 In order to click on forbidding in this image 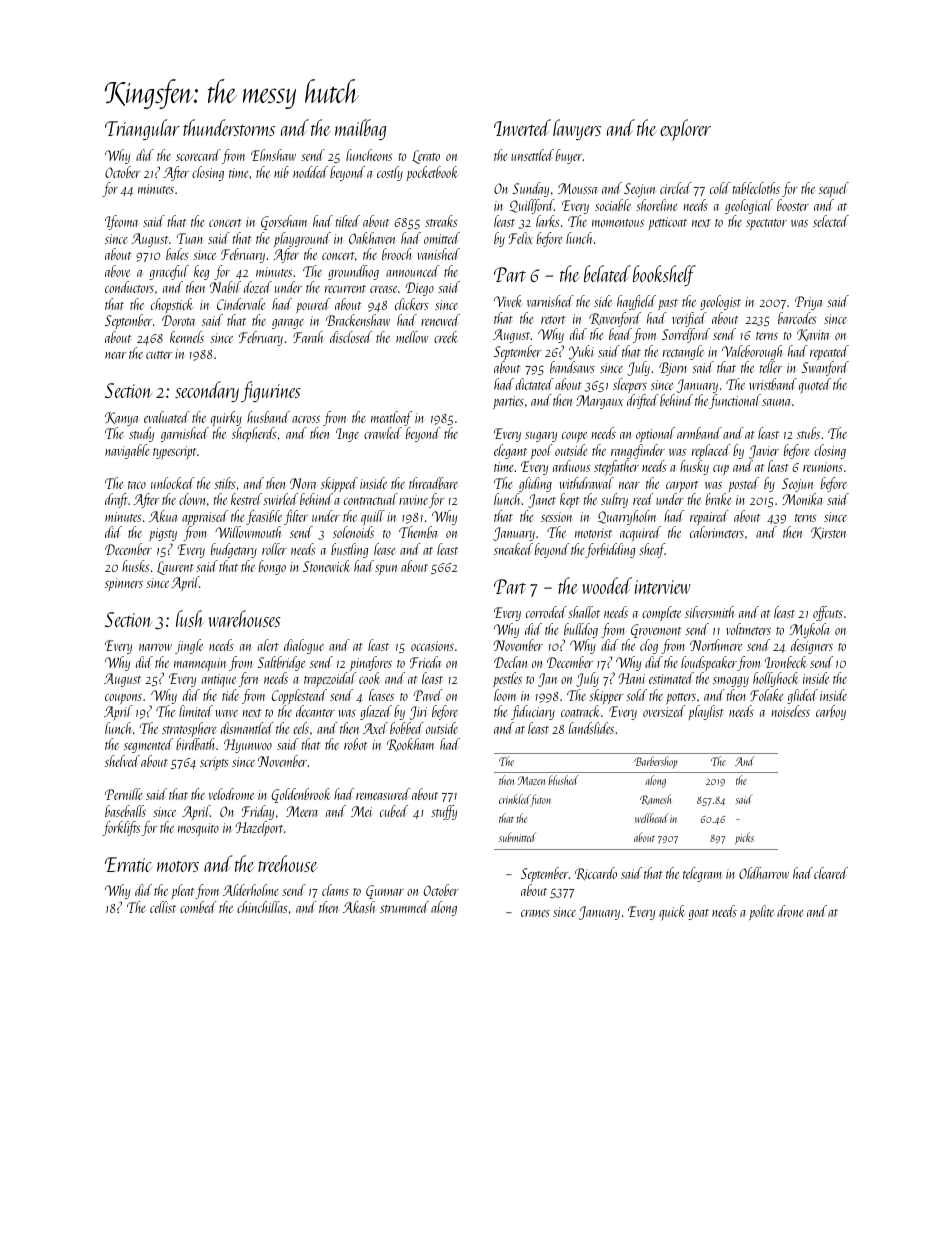, I will do `click(610, 550)`.
